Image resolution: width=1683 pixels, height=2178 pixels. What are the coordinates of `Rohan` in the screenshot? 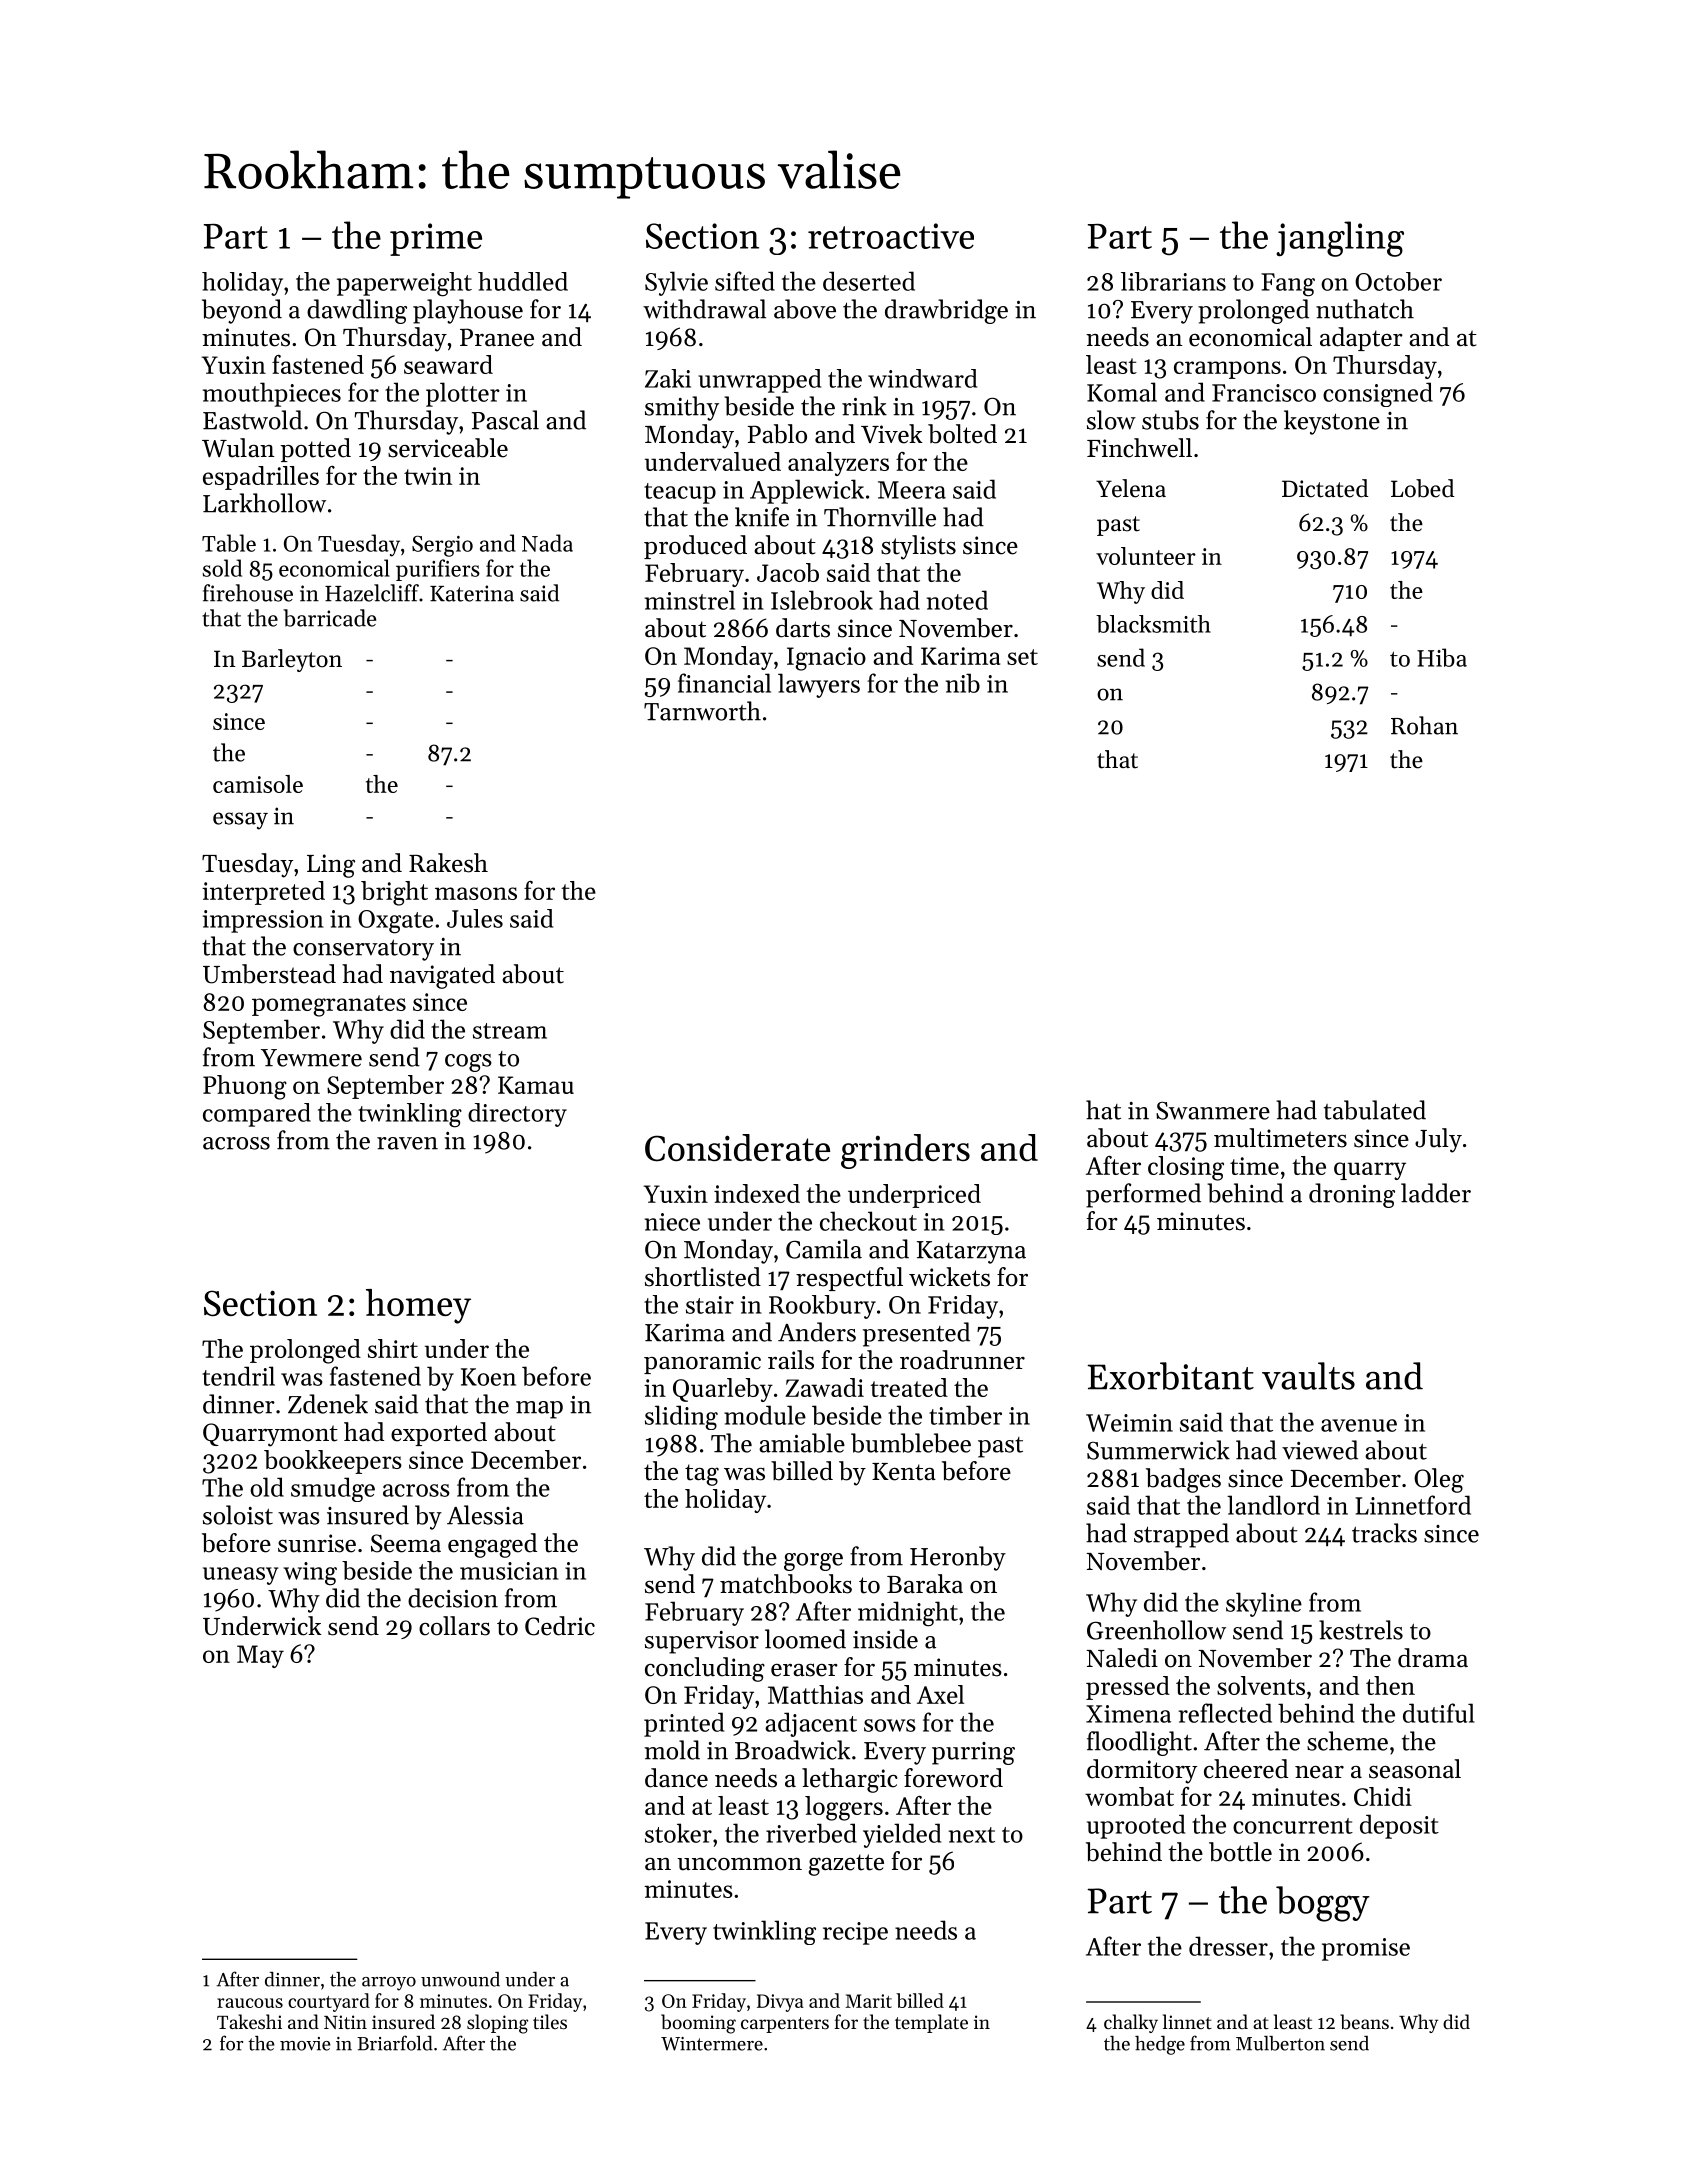 It's located at (1424, 725).
